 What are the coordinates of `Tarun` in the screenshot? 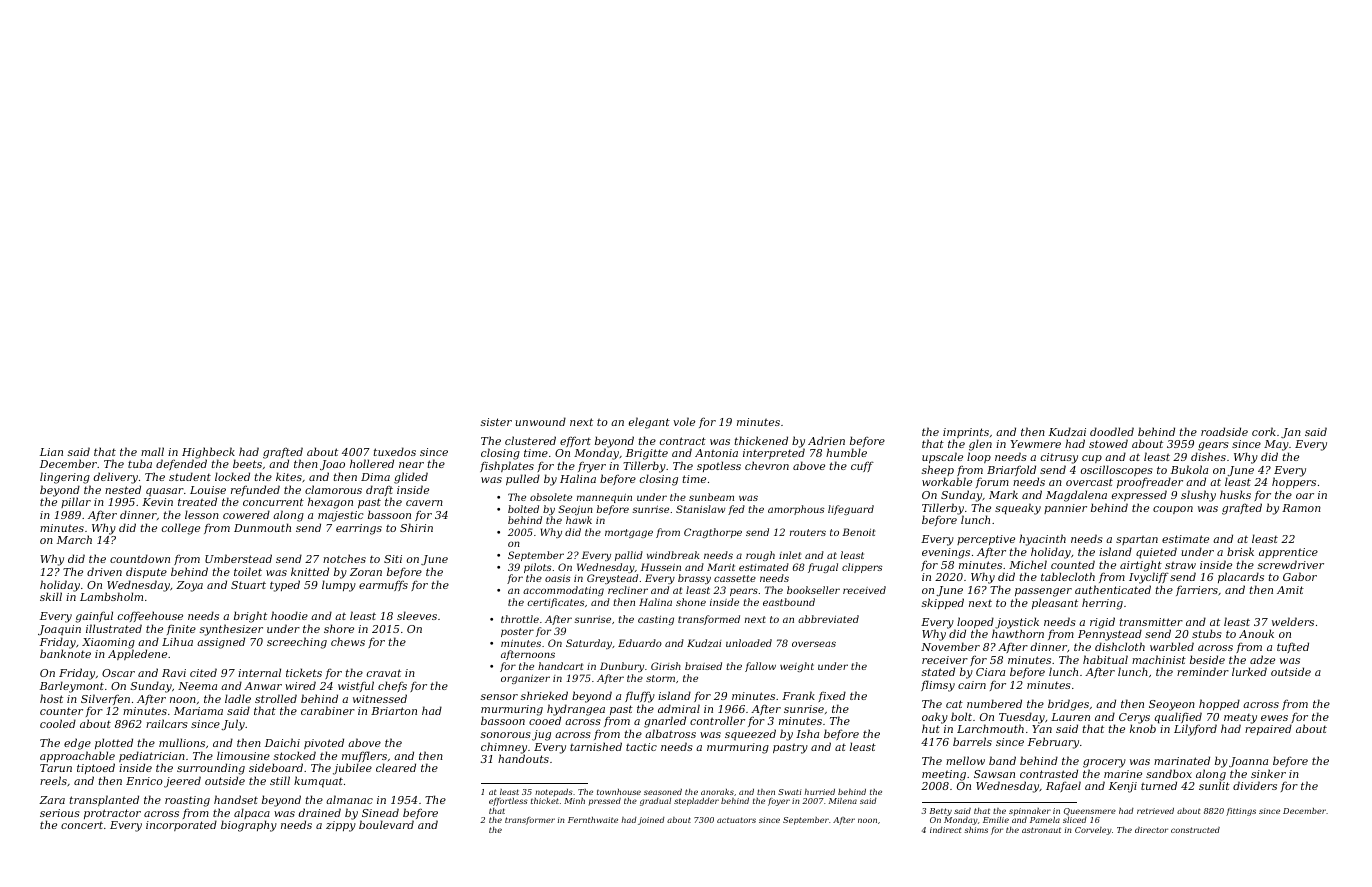 It's located at (56, 768).
